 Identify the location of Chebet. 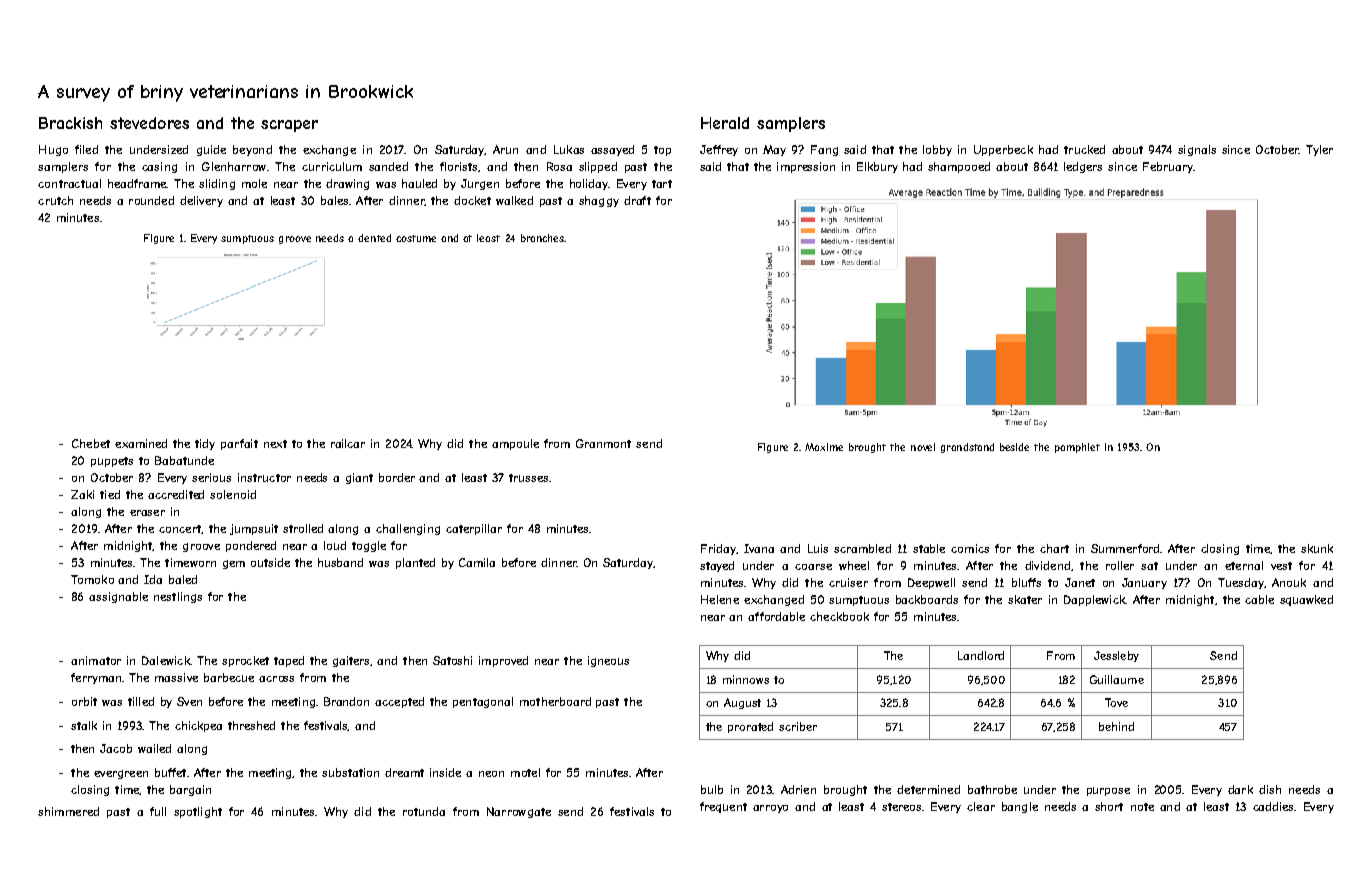
(91, 443).
